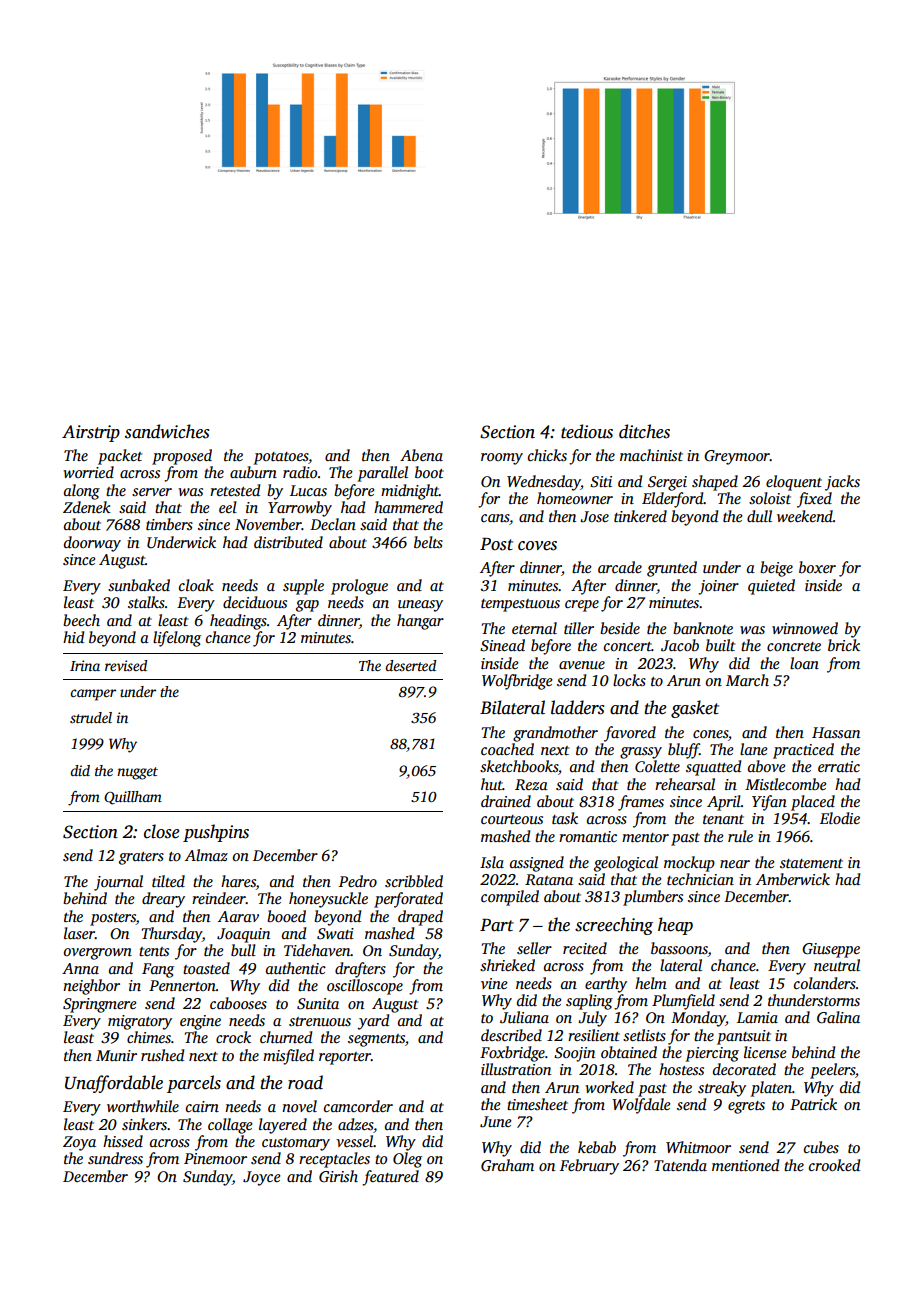 The height and width of the screenshot is (1314, 924). I want to click on Airstrip, so click(91, 433).
